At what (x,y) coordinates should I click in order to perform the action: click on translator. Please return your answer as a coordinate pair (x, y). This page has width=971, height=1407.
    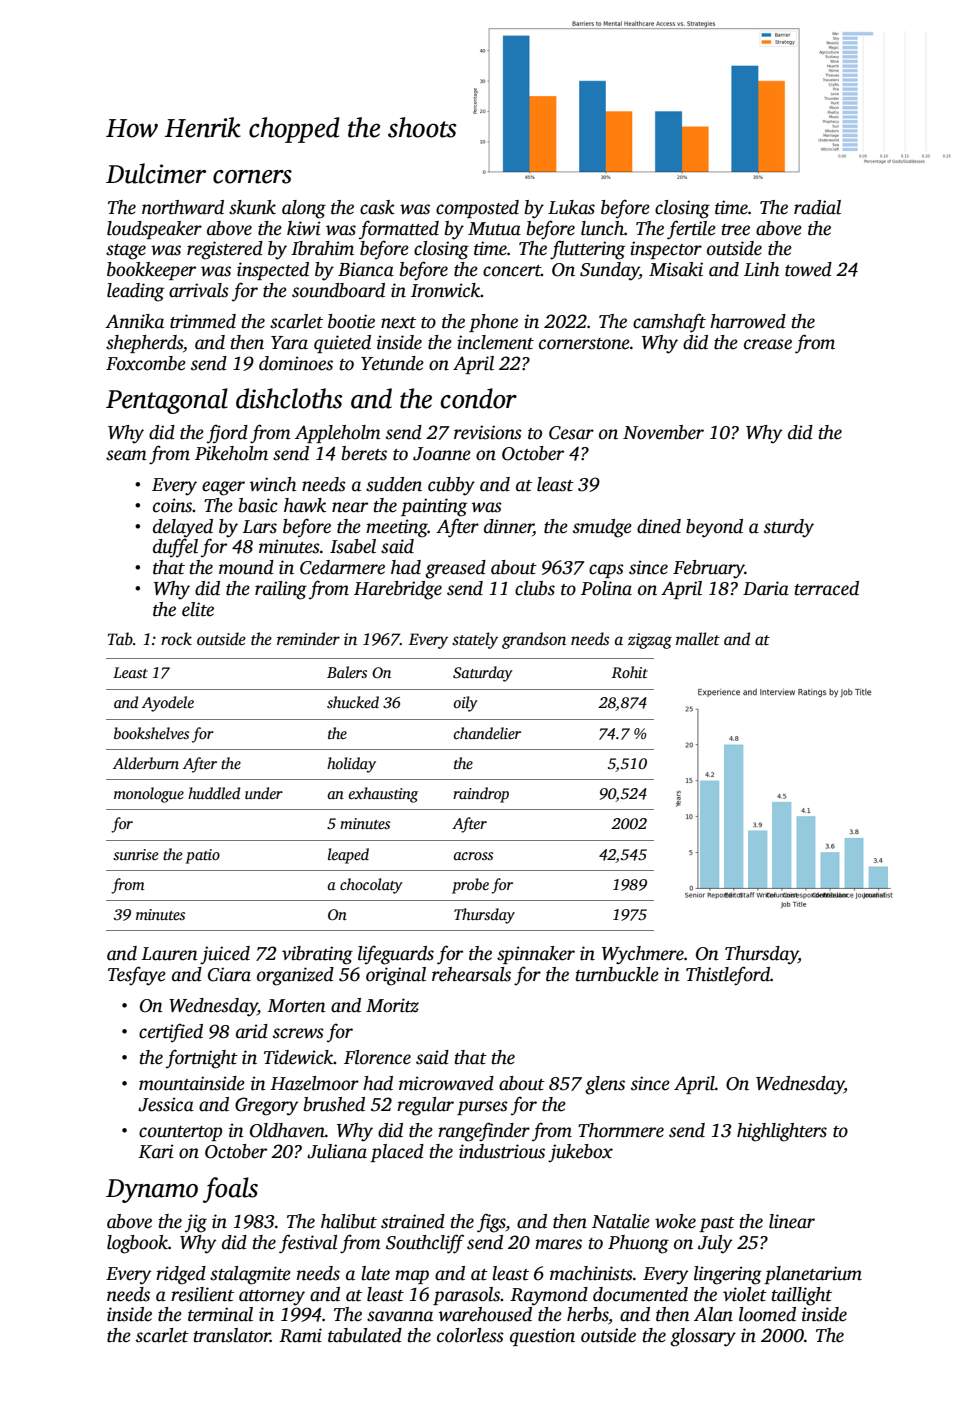
    Looking at the image, I should click on (232, 1335).
